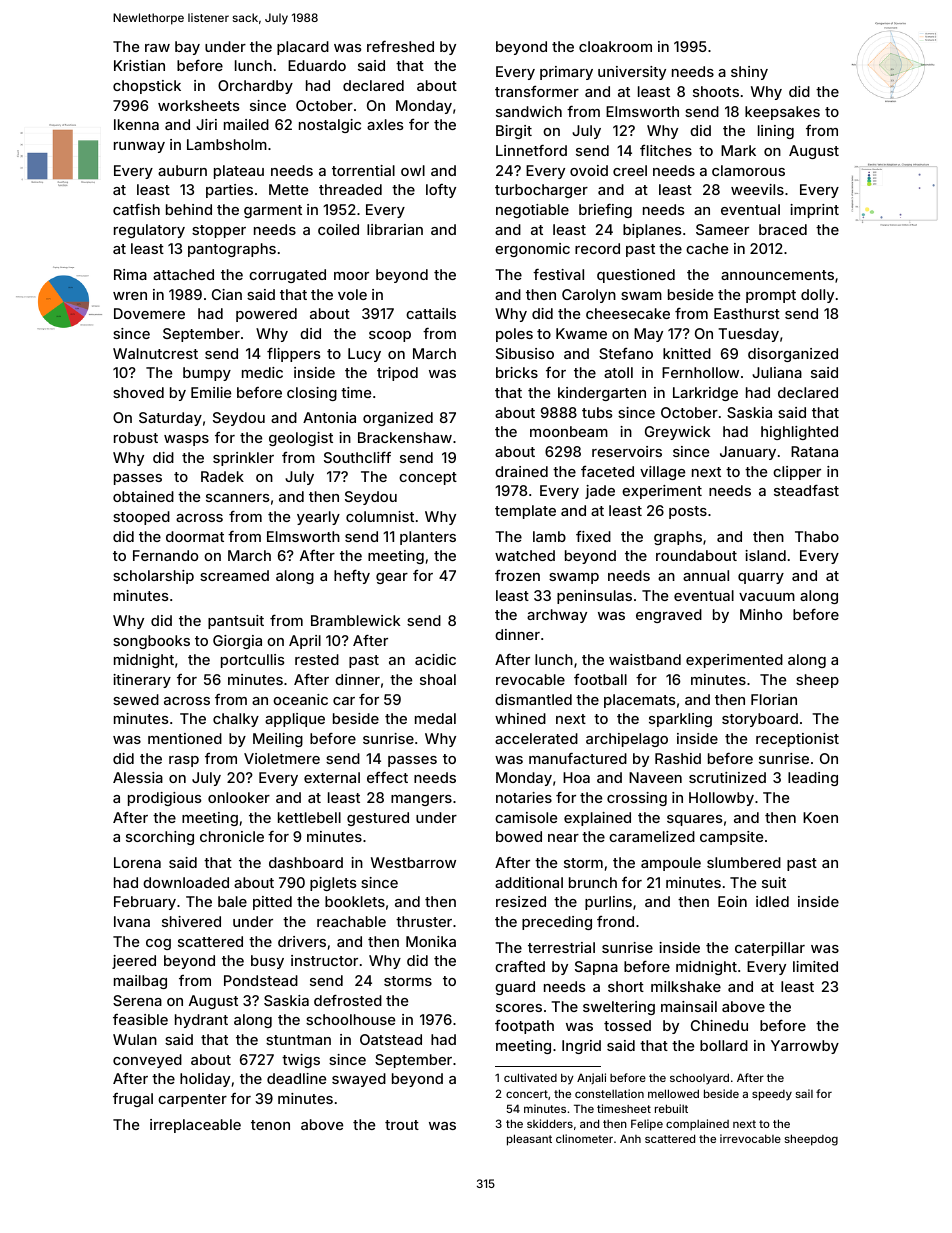 The image size is (952, 1233). I want to click on shiny, so click(749, 73).
